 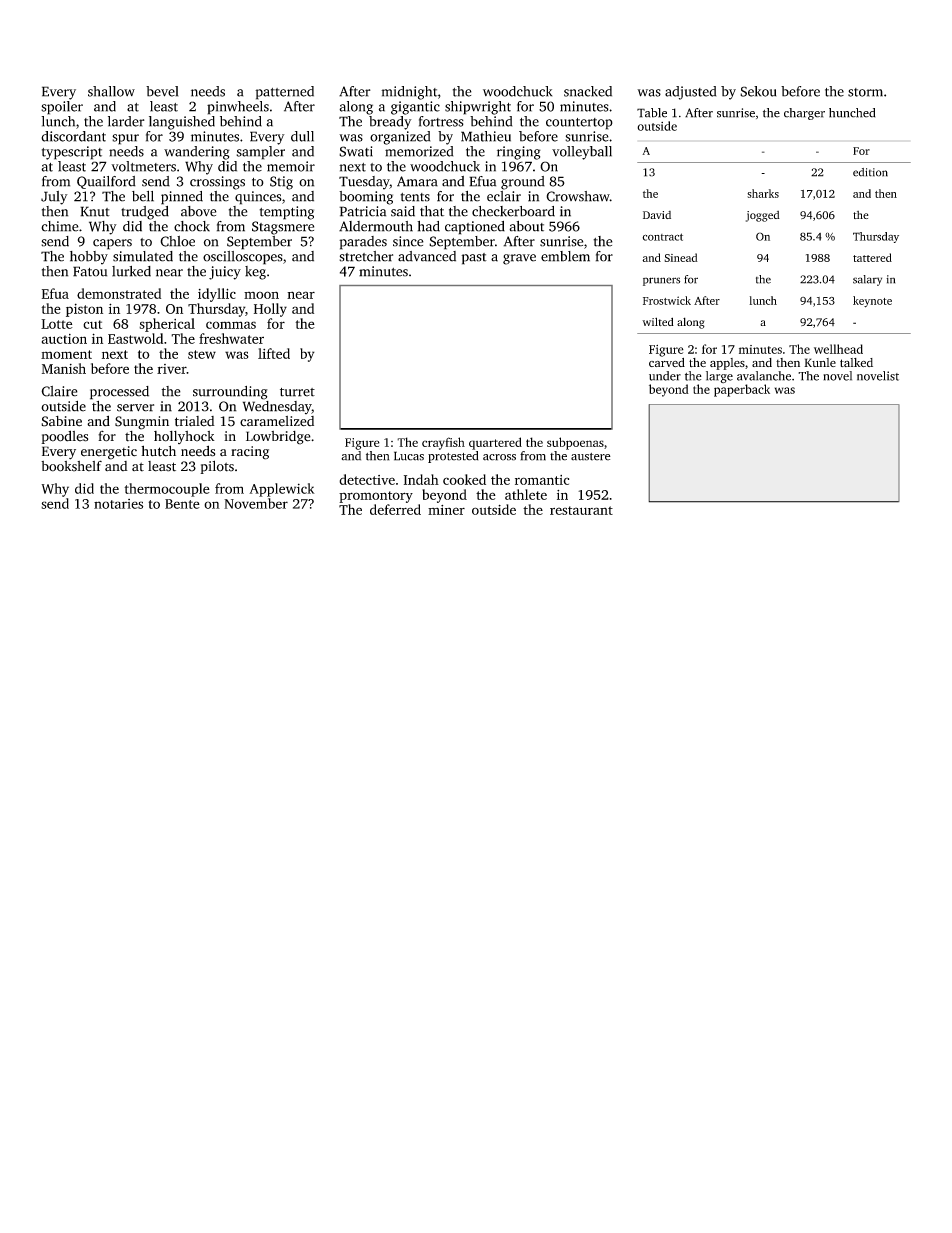 What do you see at coordinates (256, 503) in the image?
I see `November` at bounding box center [256, 503].
